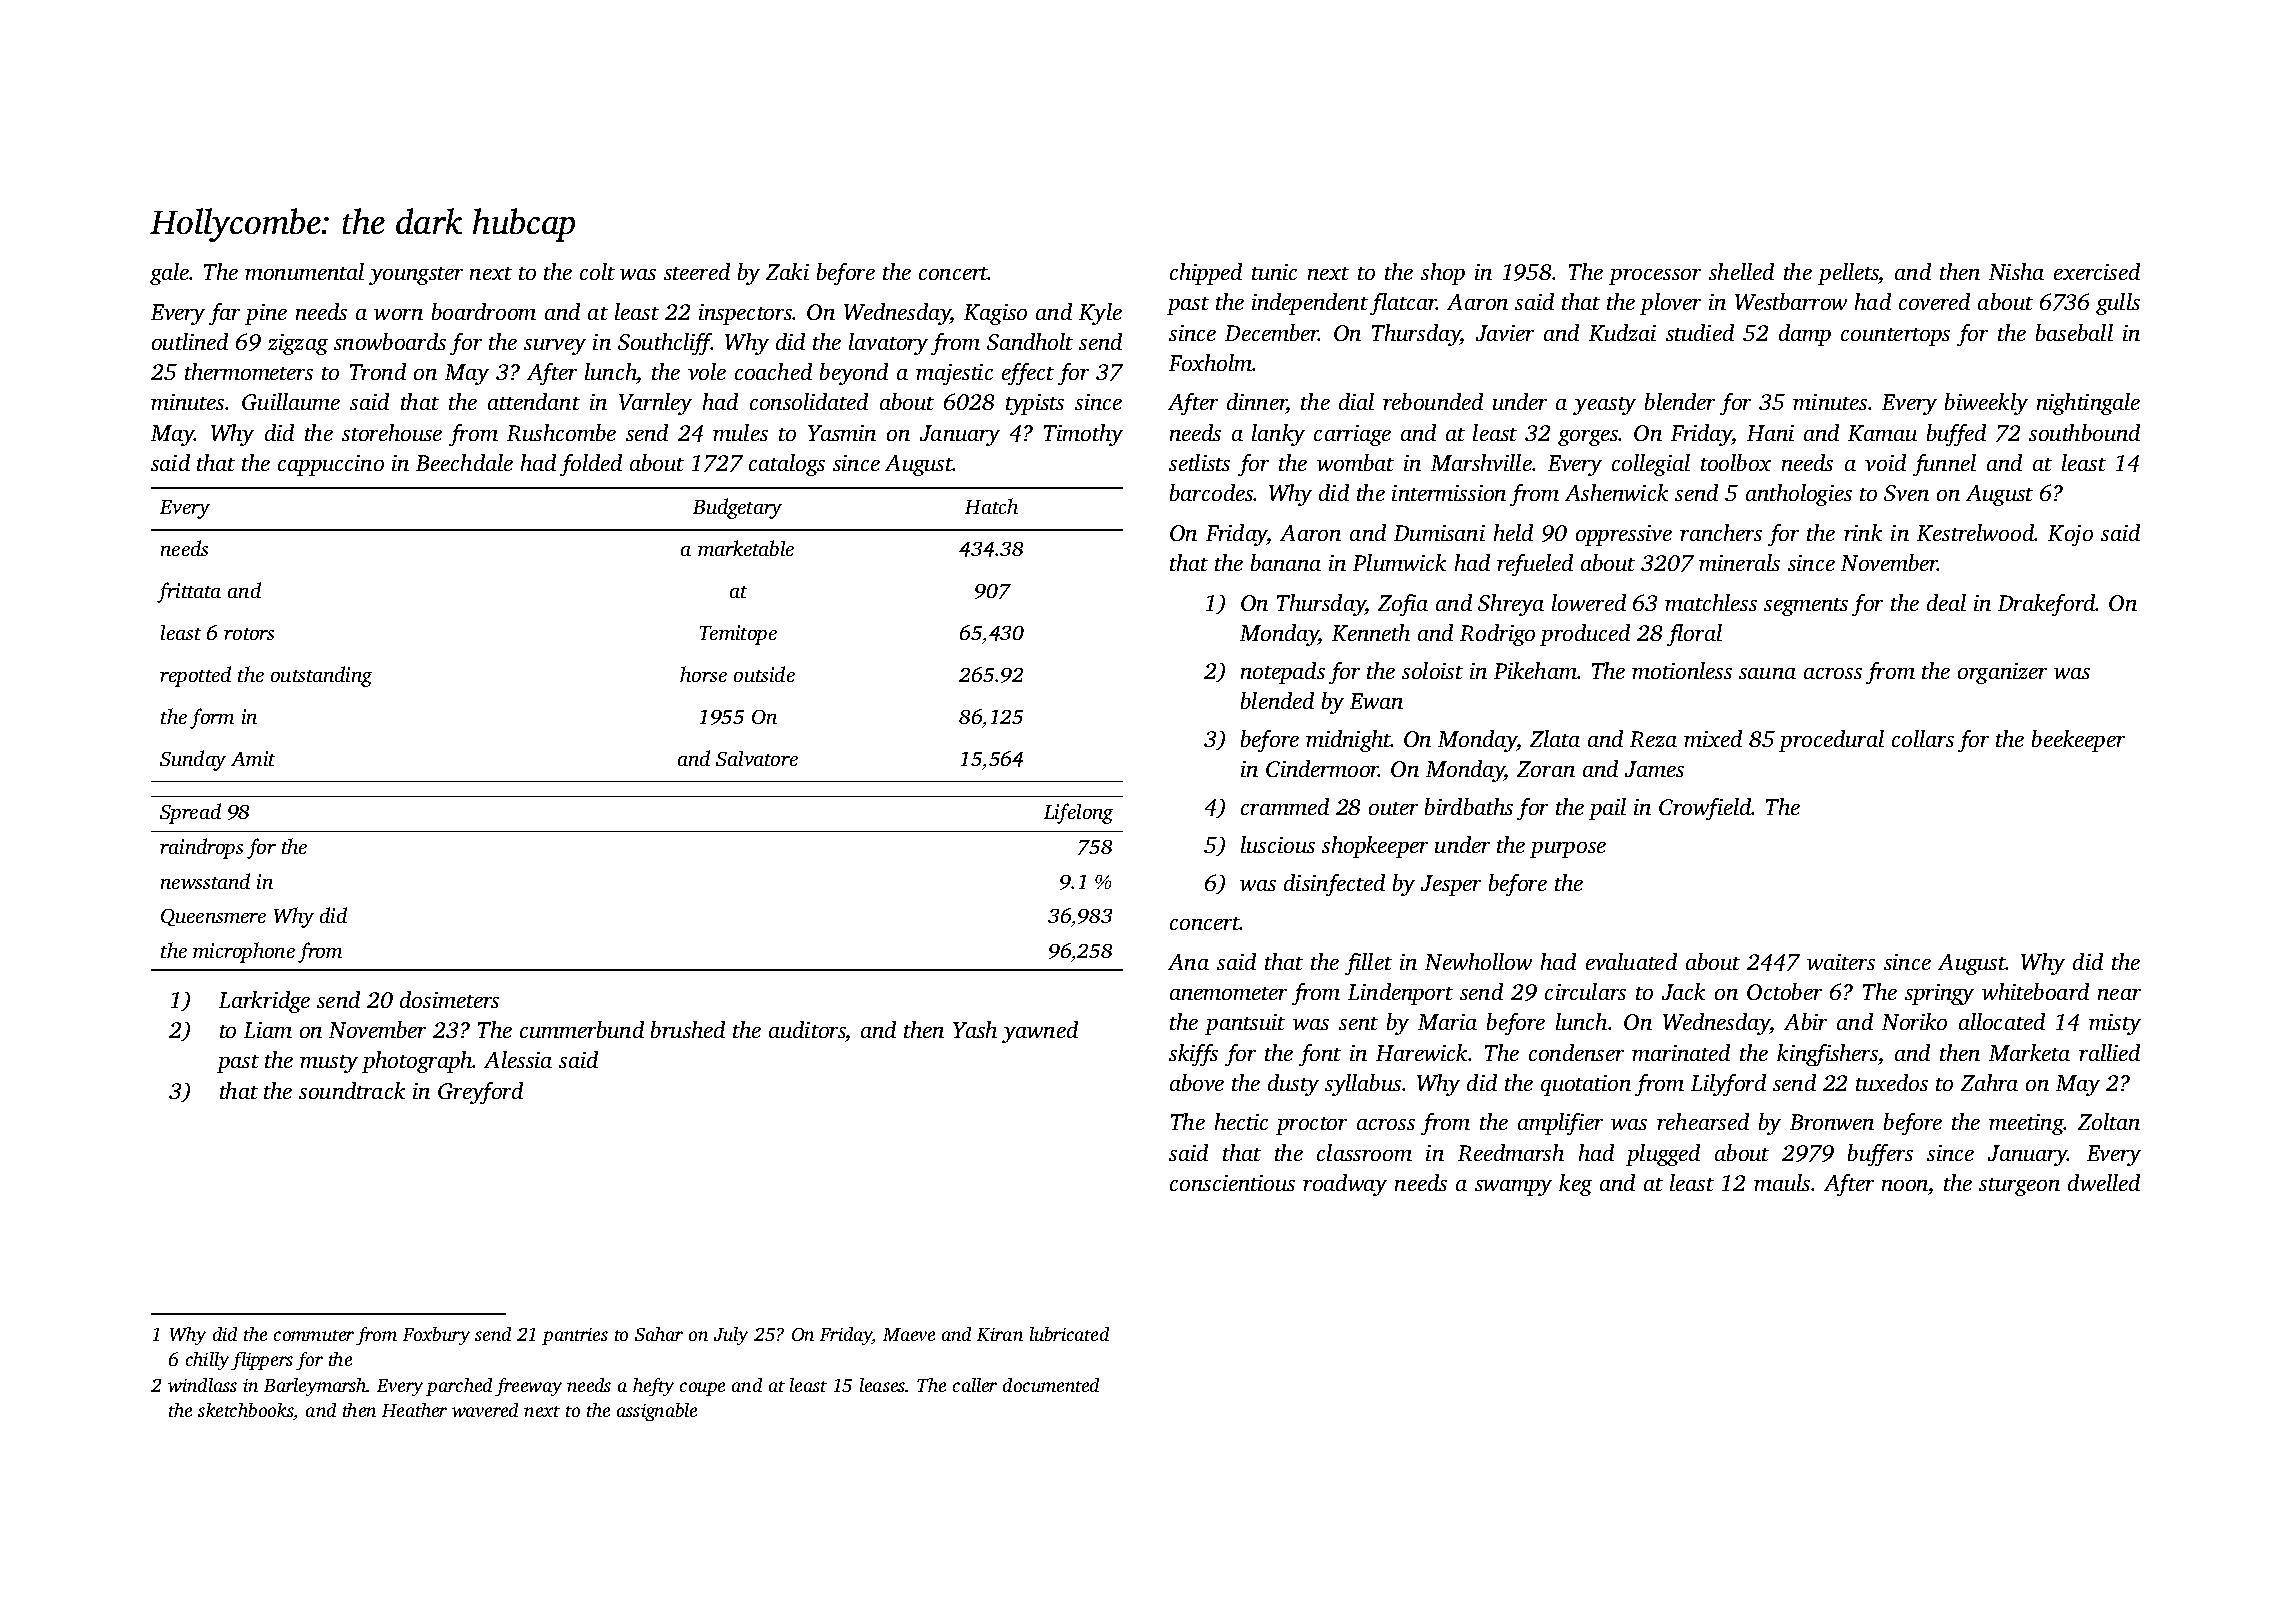 This screenshot has width=2292, height=1620. What do you see at coordinates (2019, 1187) in the screenshot?
I see `sturgeon` at bounding box center [2019, 1187].
